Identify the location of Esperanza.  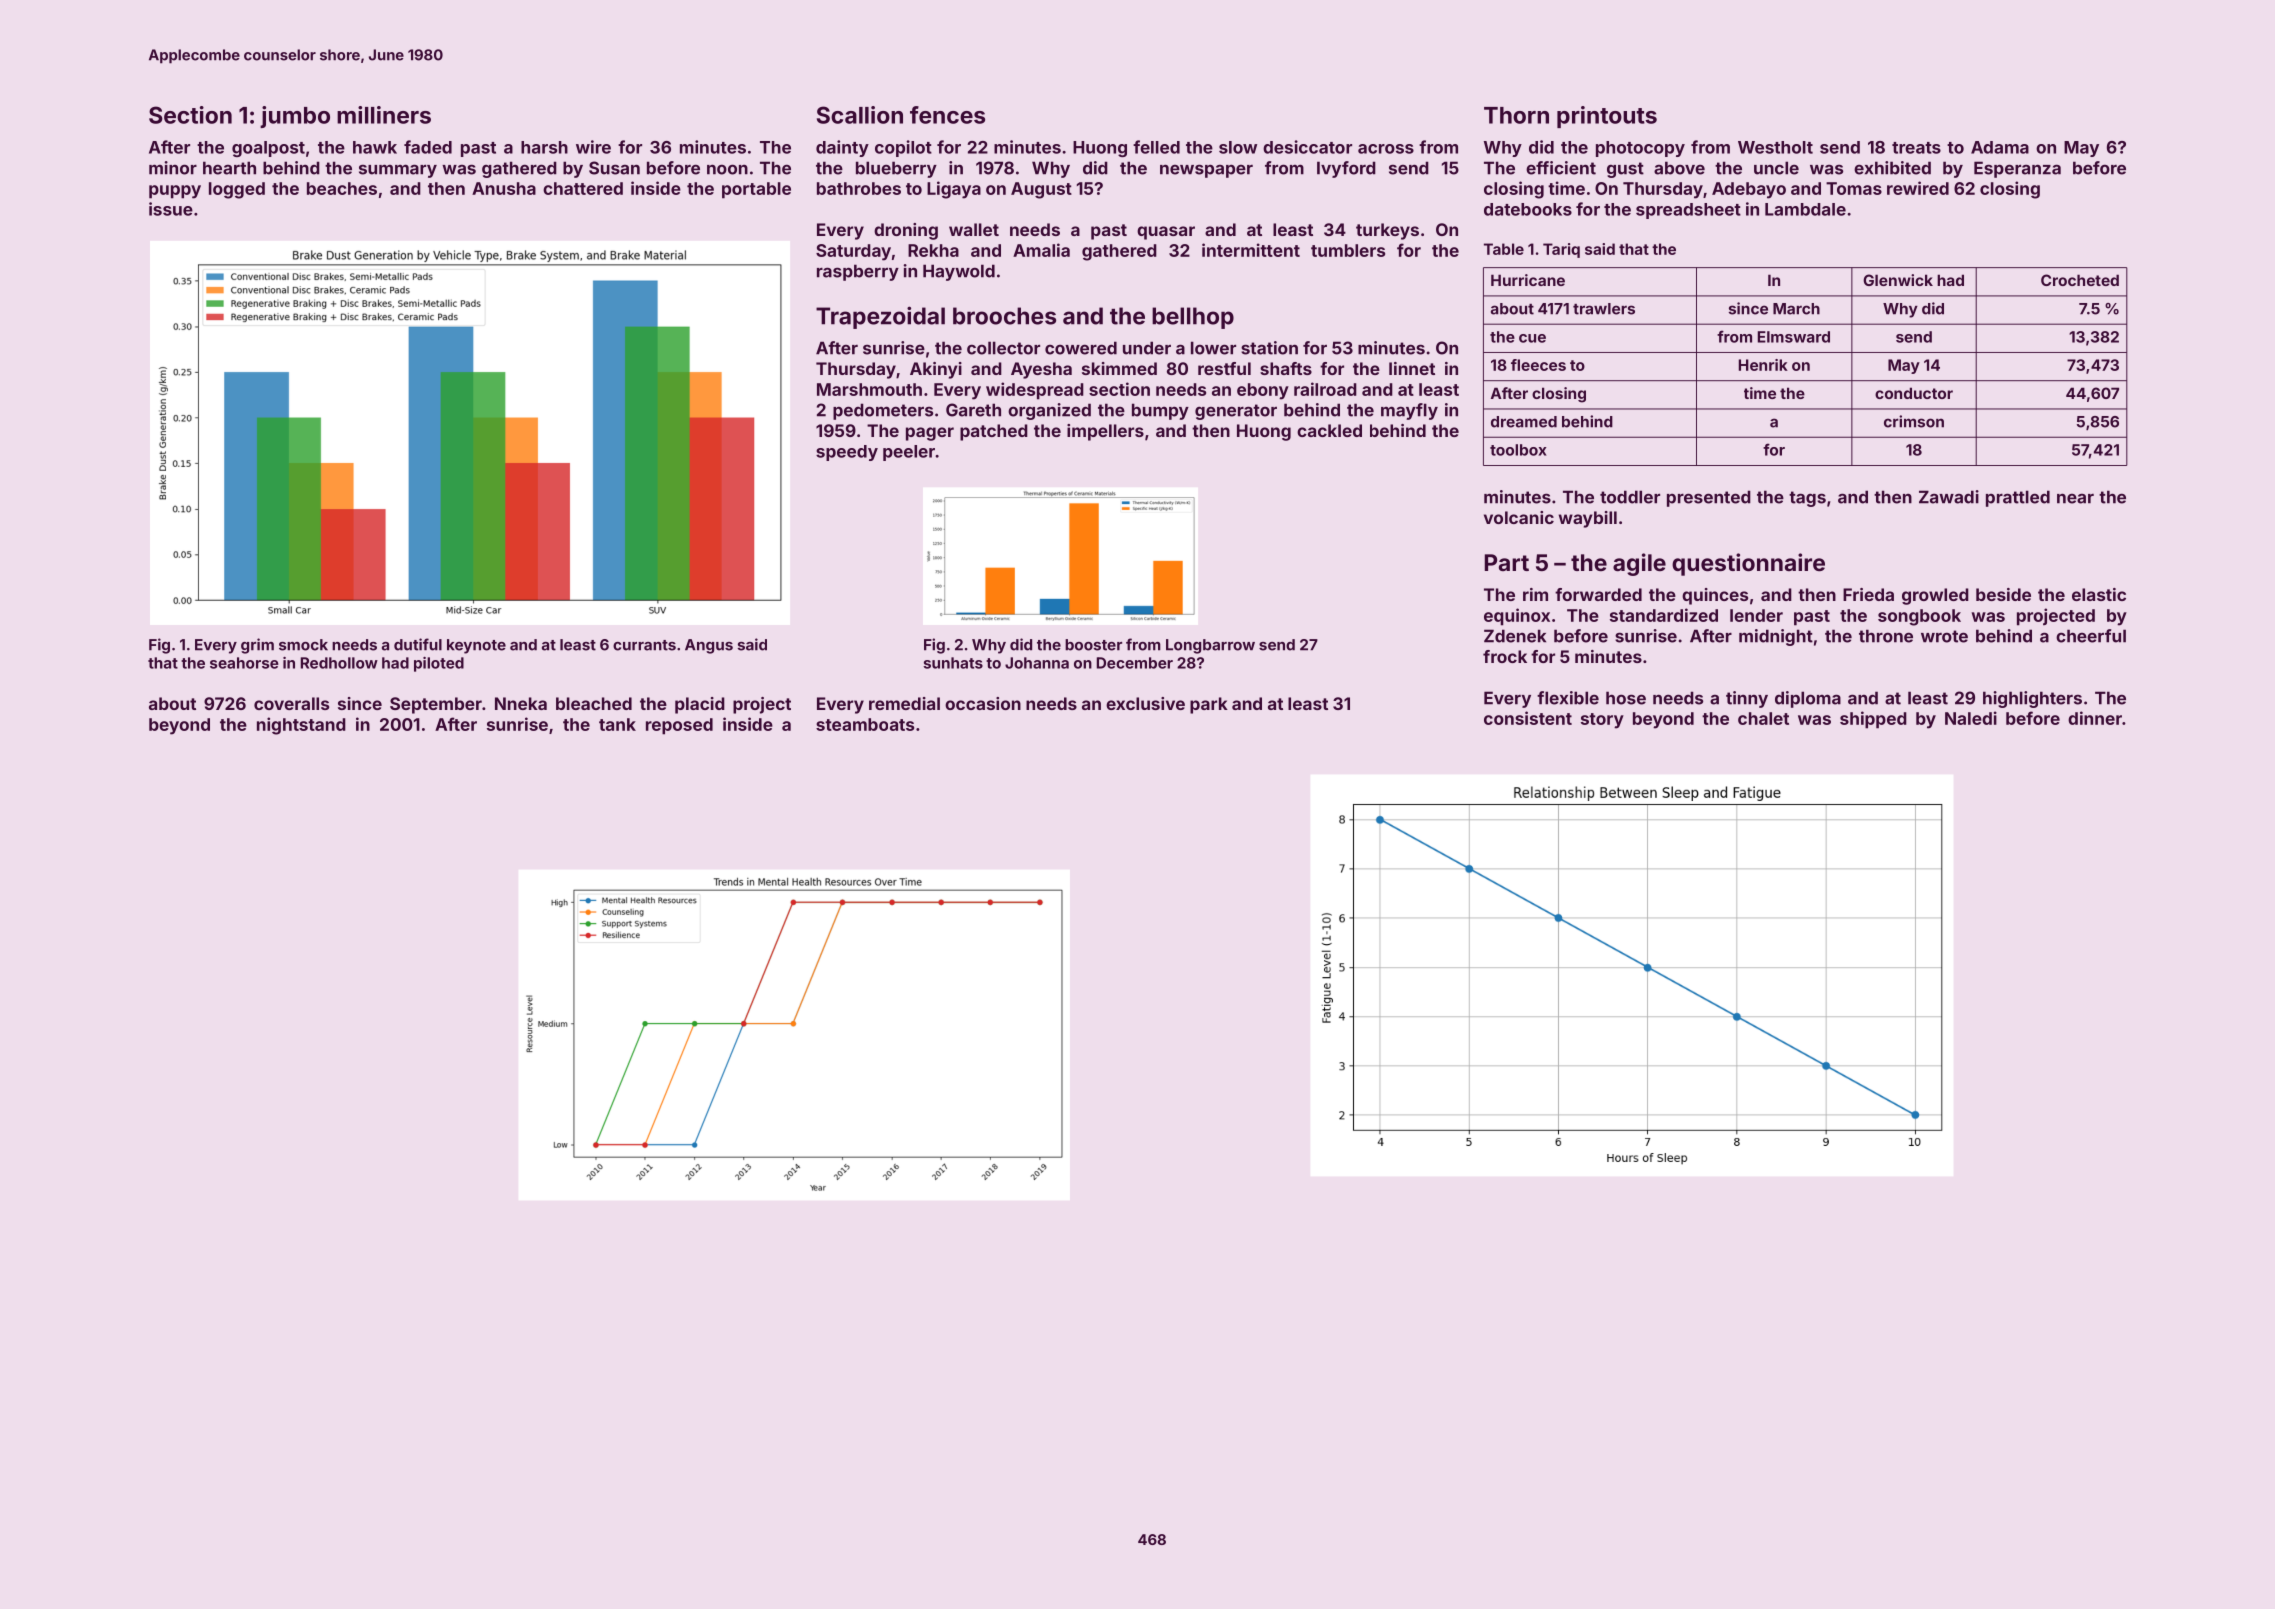
(2017, 169).
